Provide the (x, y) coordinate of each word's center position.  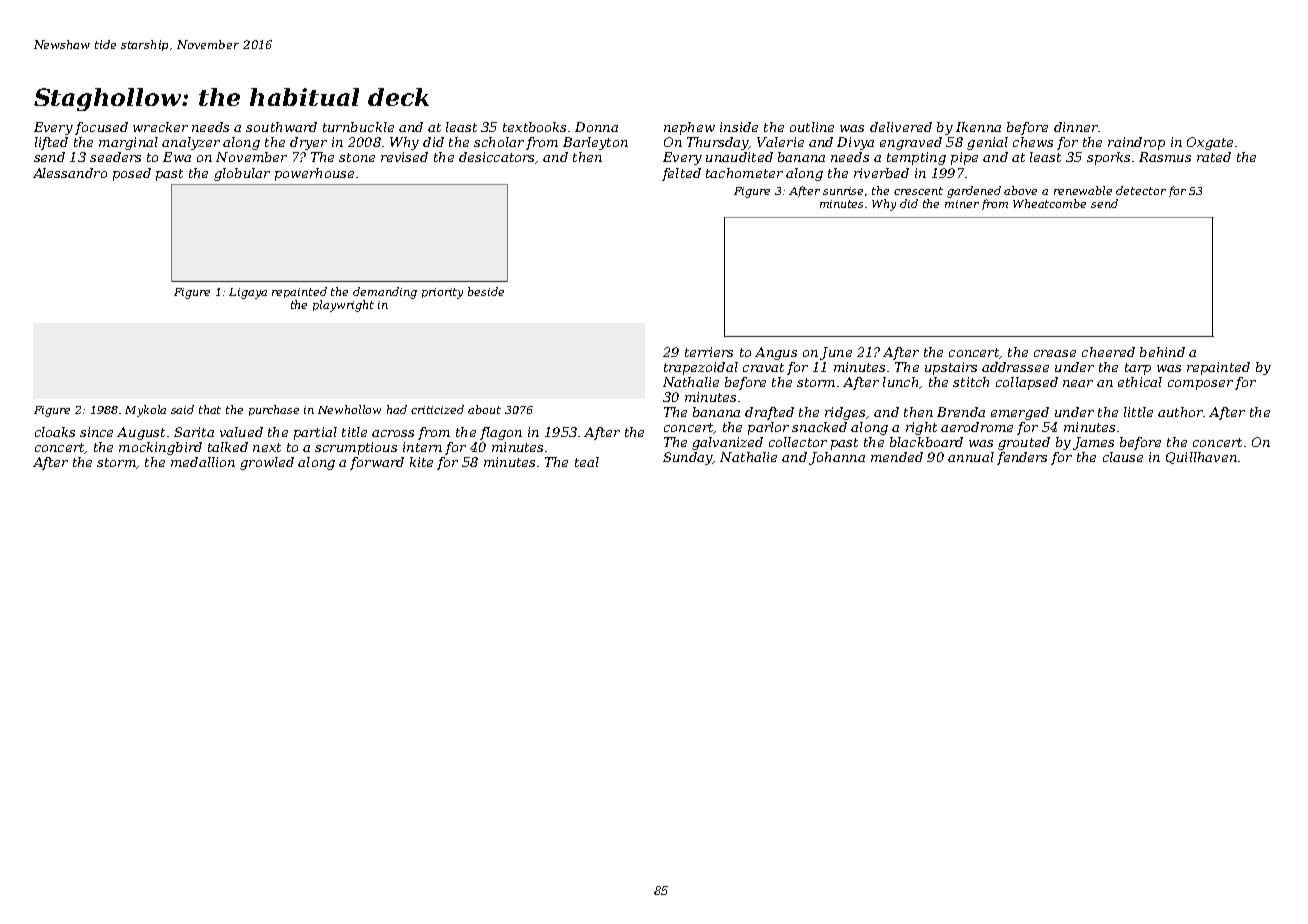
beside (486, 291)
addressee (1015, 367)
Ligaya (248, 293)
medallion (203, 462)
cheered (1108, 352)
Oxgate (1210, 143)
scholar (499, 142)
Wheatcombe (1049, 203)
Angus (776, 353)
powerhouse (314, 174)
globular (242, 174)
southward (281, 127)
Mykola (145, 411)
